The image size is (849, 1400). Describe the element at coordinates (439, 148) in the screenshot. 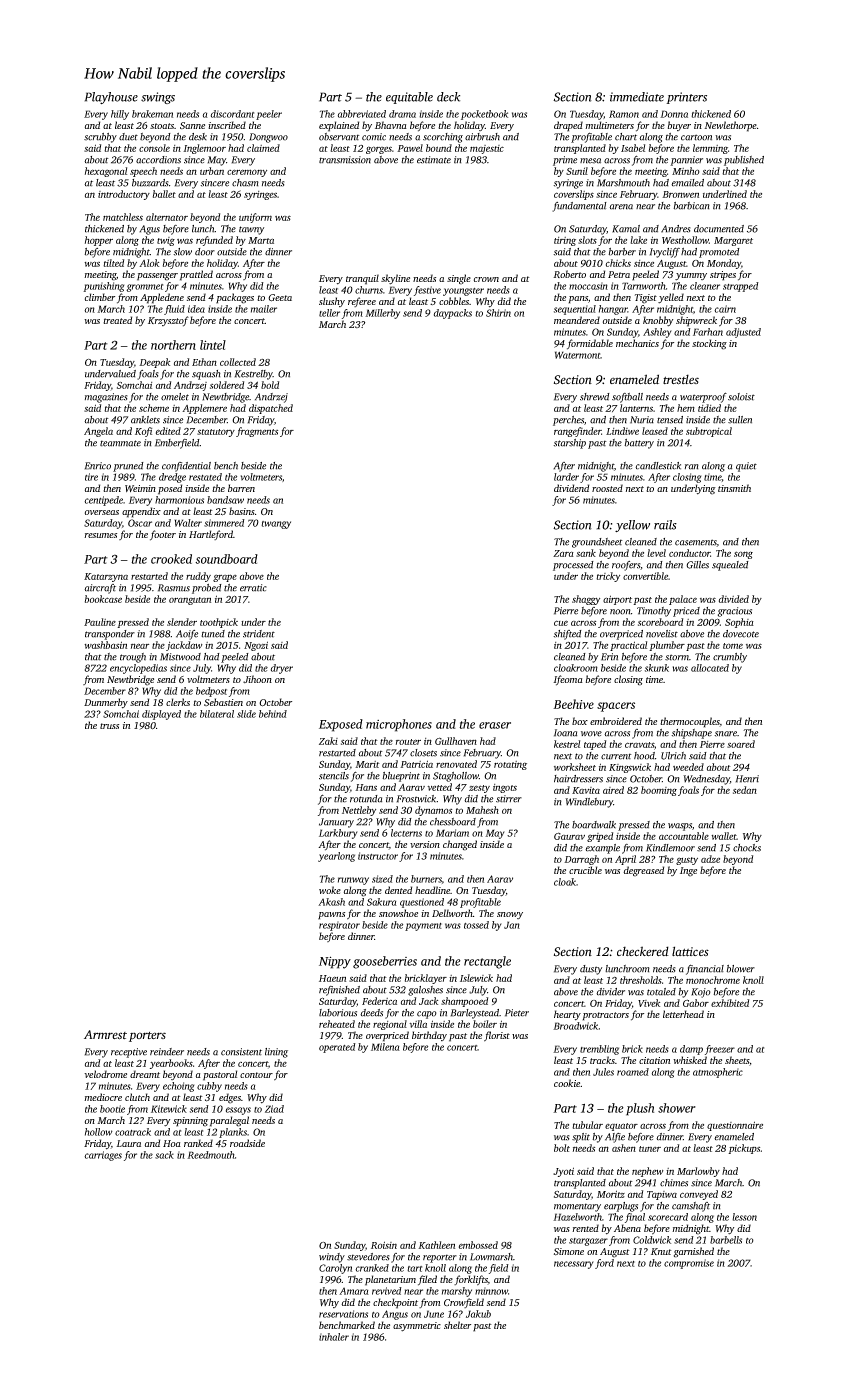

I see `bound` at that location.
